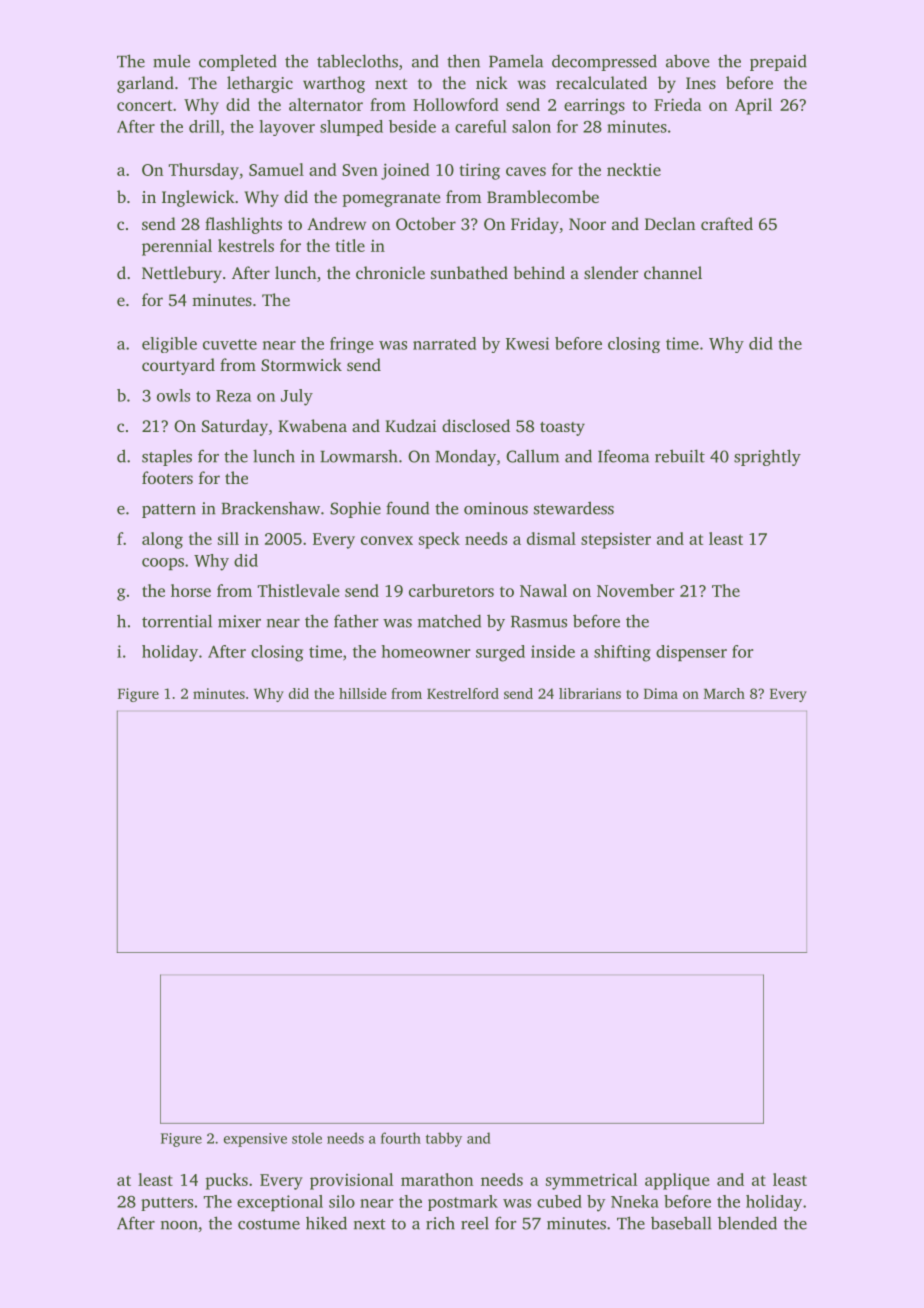  What do you see at coordinates (167, 1204) in the document?
I see `putters` at bounding box center [167, 1204].
